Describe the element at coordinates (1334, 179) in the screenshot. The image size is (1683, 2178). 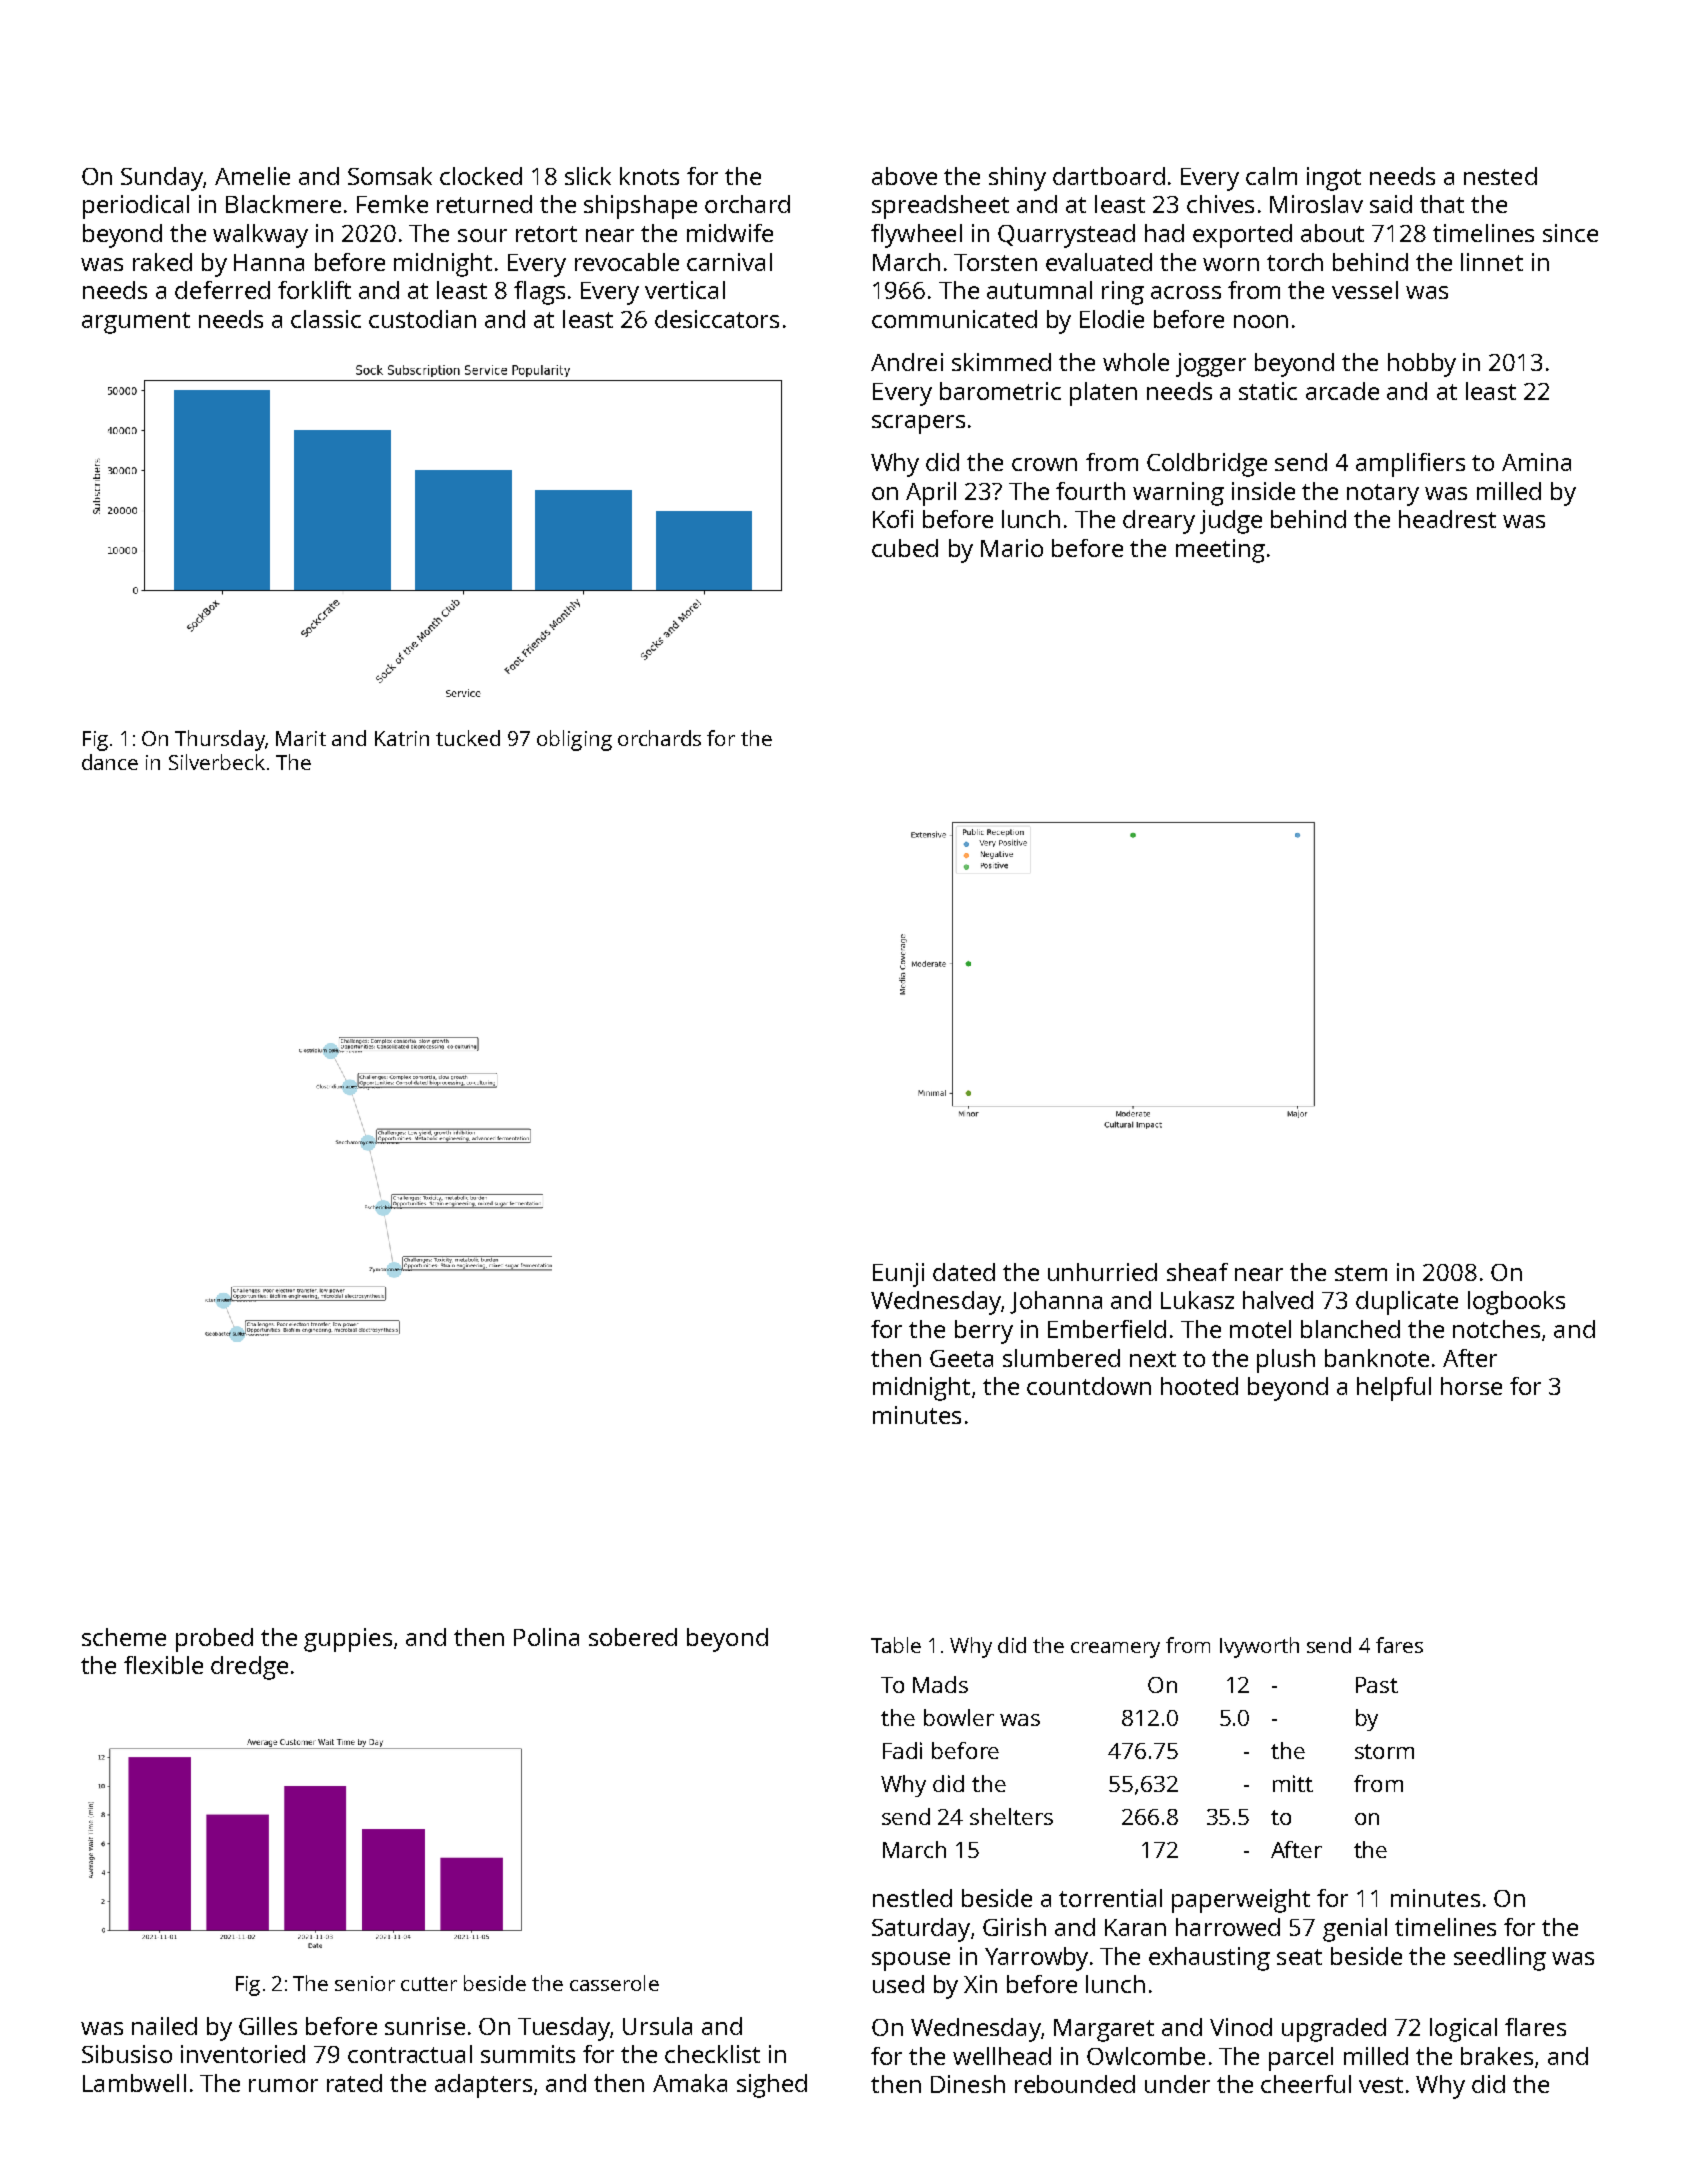
I see `ingot` at that location.
